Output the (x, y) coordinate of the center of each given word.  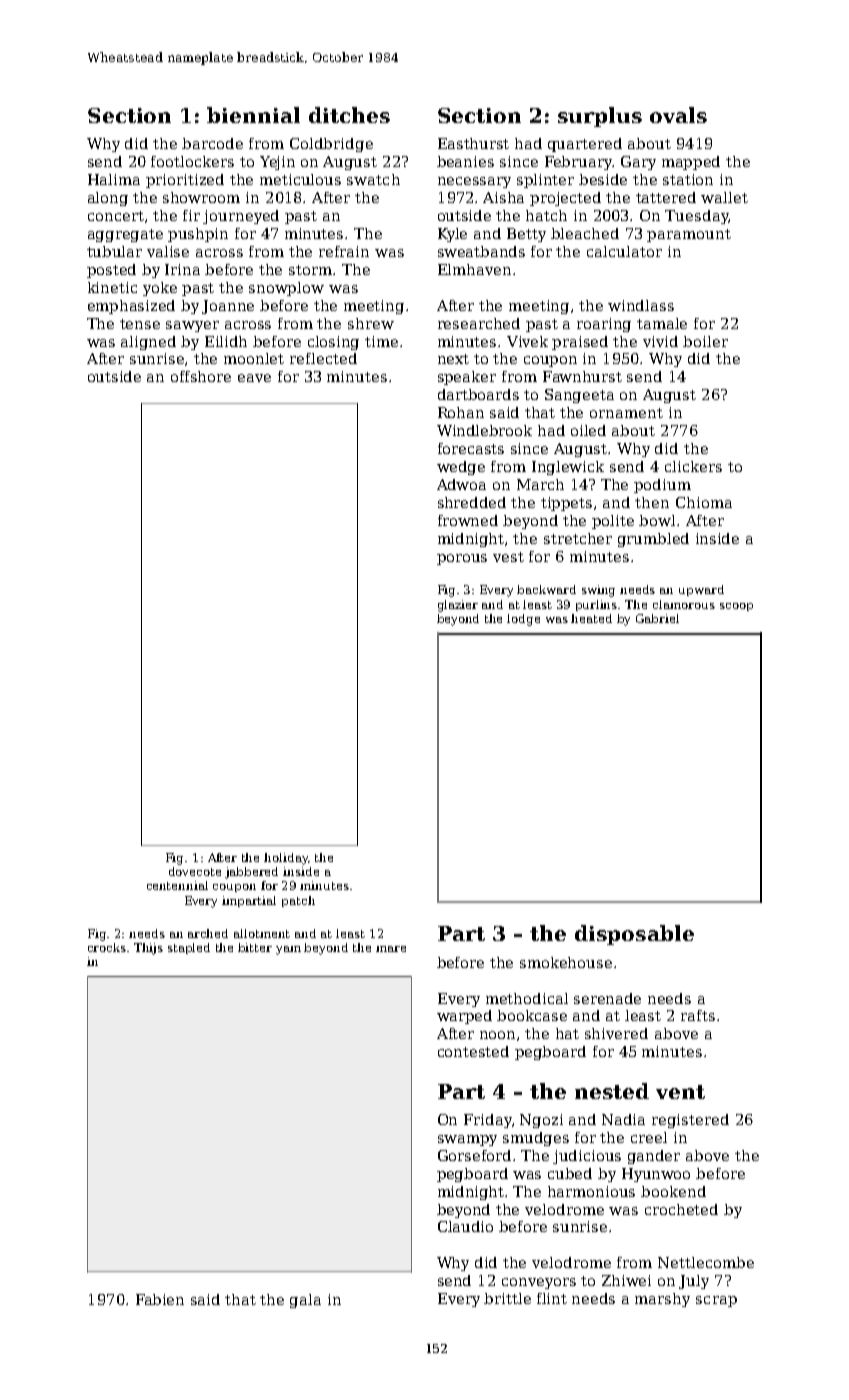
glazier (458, 606)
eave (254, 378)
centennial (177, 885)
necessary (474, 182)
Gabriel (657, 618)
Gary (638, 163)
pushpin (198, 235)
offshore (201, 376)
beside (603, 179)
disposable (634, 935)
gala (305, 1301)
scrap (716, 1301)
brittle (507, 1298)
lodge (523, 620)
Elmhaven (474, 269)
